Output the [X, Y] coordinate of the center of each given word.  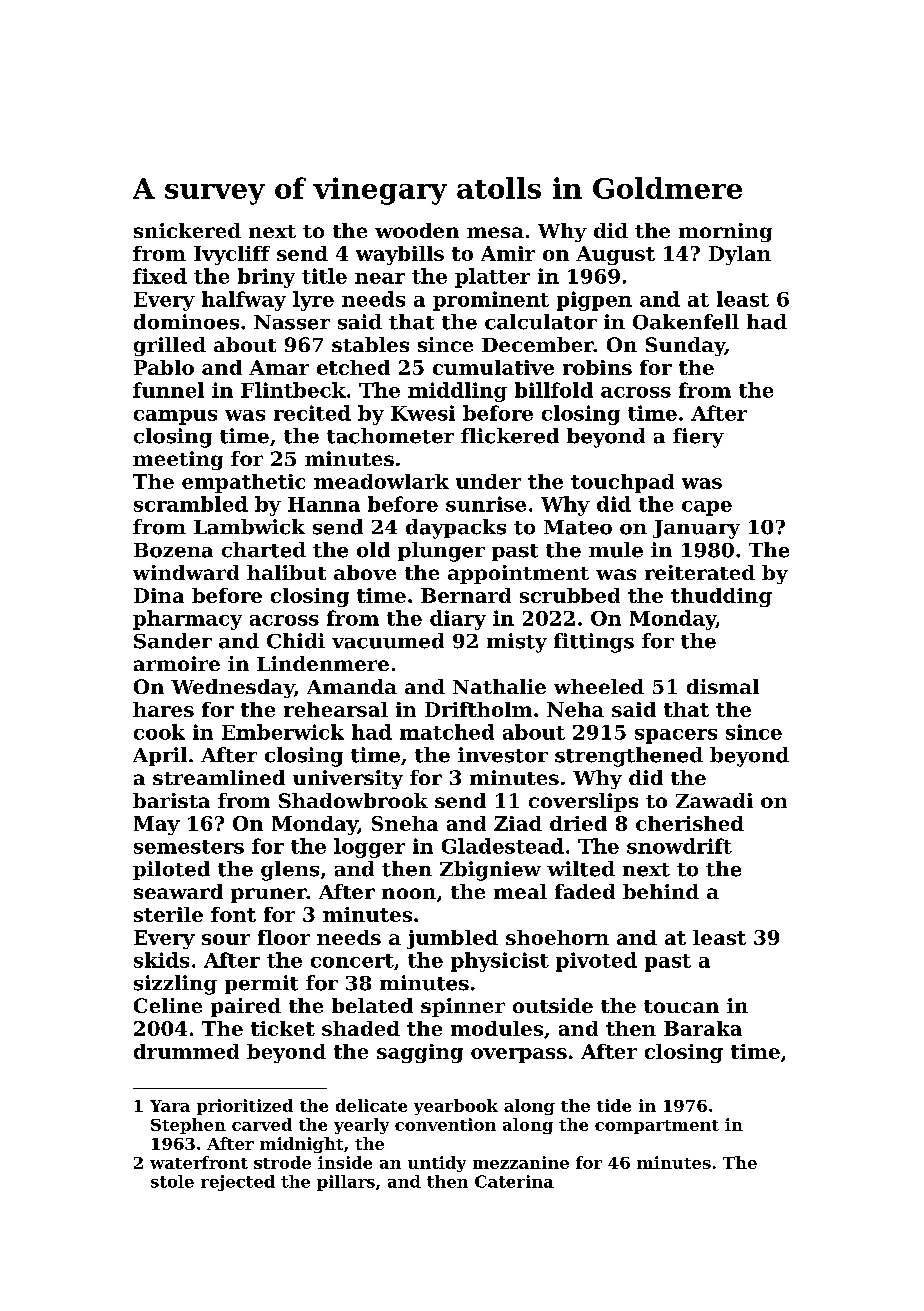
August [615, 255]
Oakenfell [686, 322]
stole [172, 1181]
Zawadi [714, 800]
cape [707, 508]
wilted [581, 869]
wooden [417, 230]
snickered [187, 230]
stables [370, 344]
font [233, 914]
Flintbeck [293, 390]
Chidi [296, 641]
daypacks [456, 529]
